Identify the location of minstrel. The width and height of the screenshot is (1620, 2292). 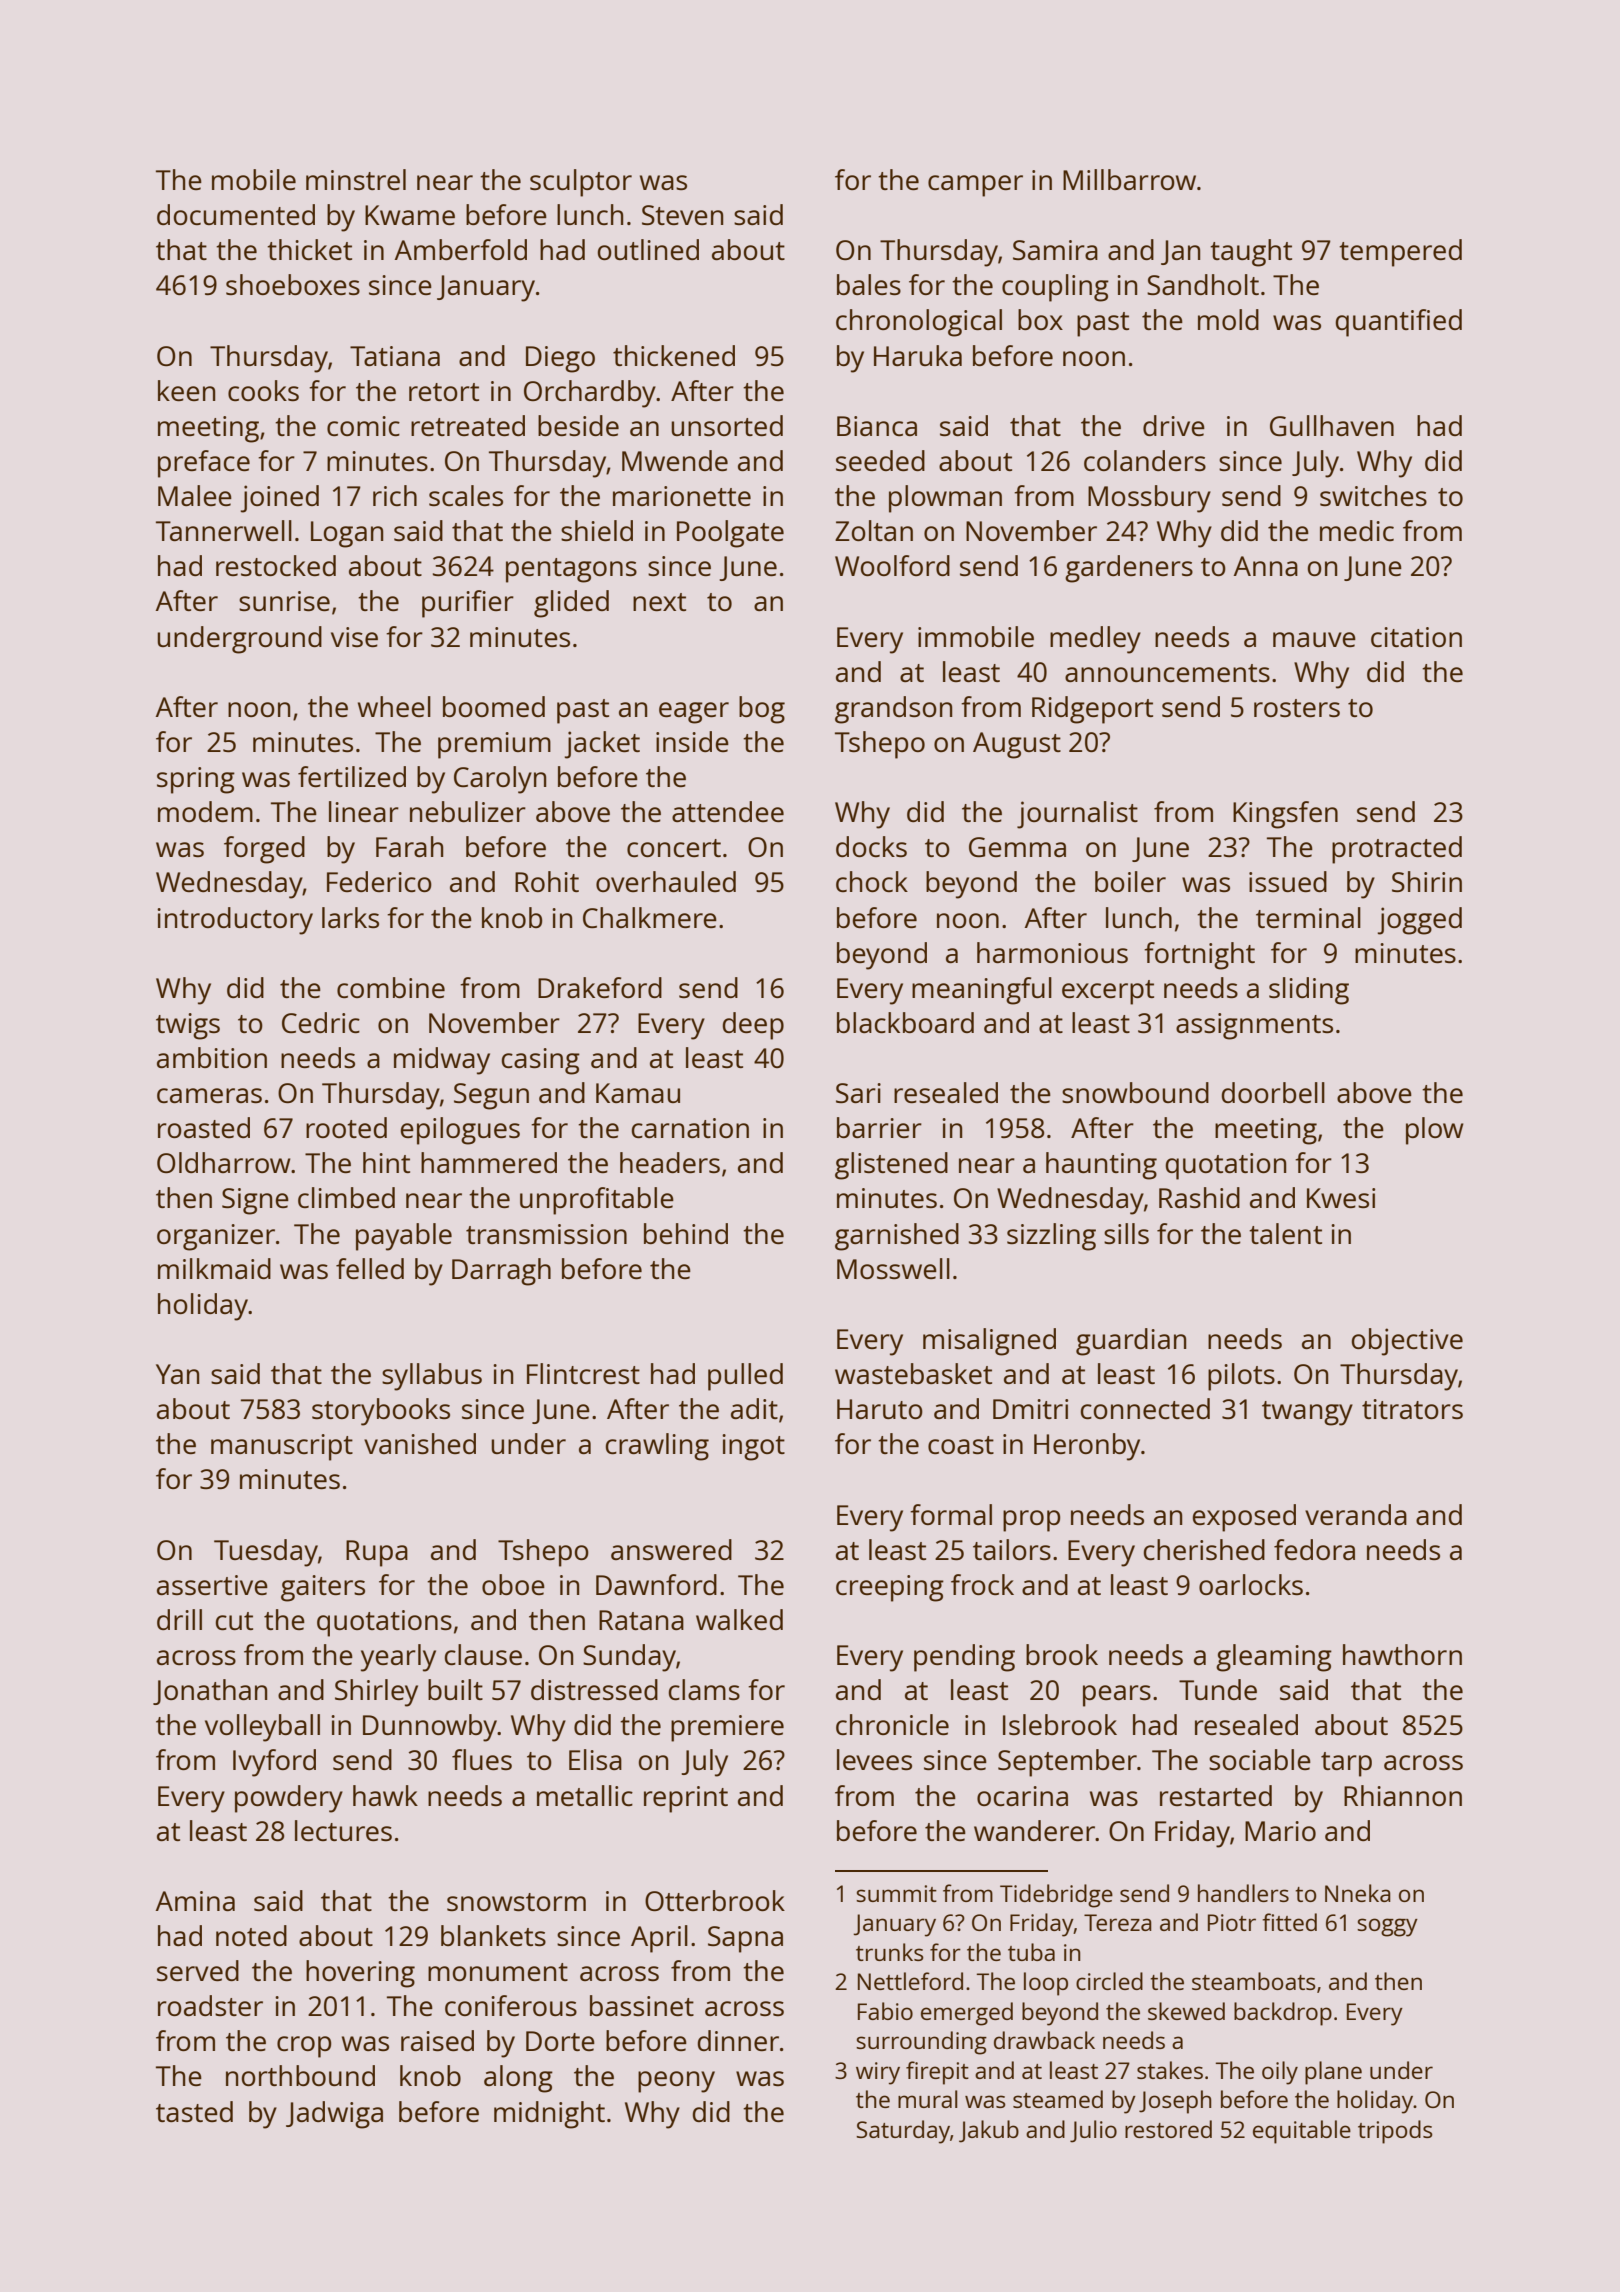
(356, 179).
